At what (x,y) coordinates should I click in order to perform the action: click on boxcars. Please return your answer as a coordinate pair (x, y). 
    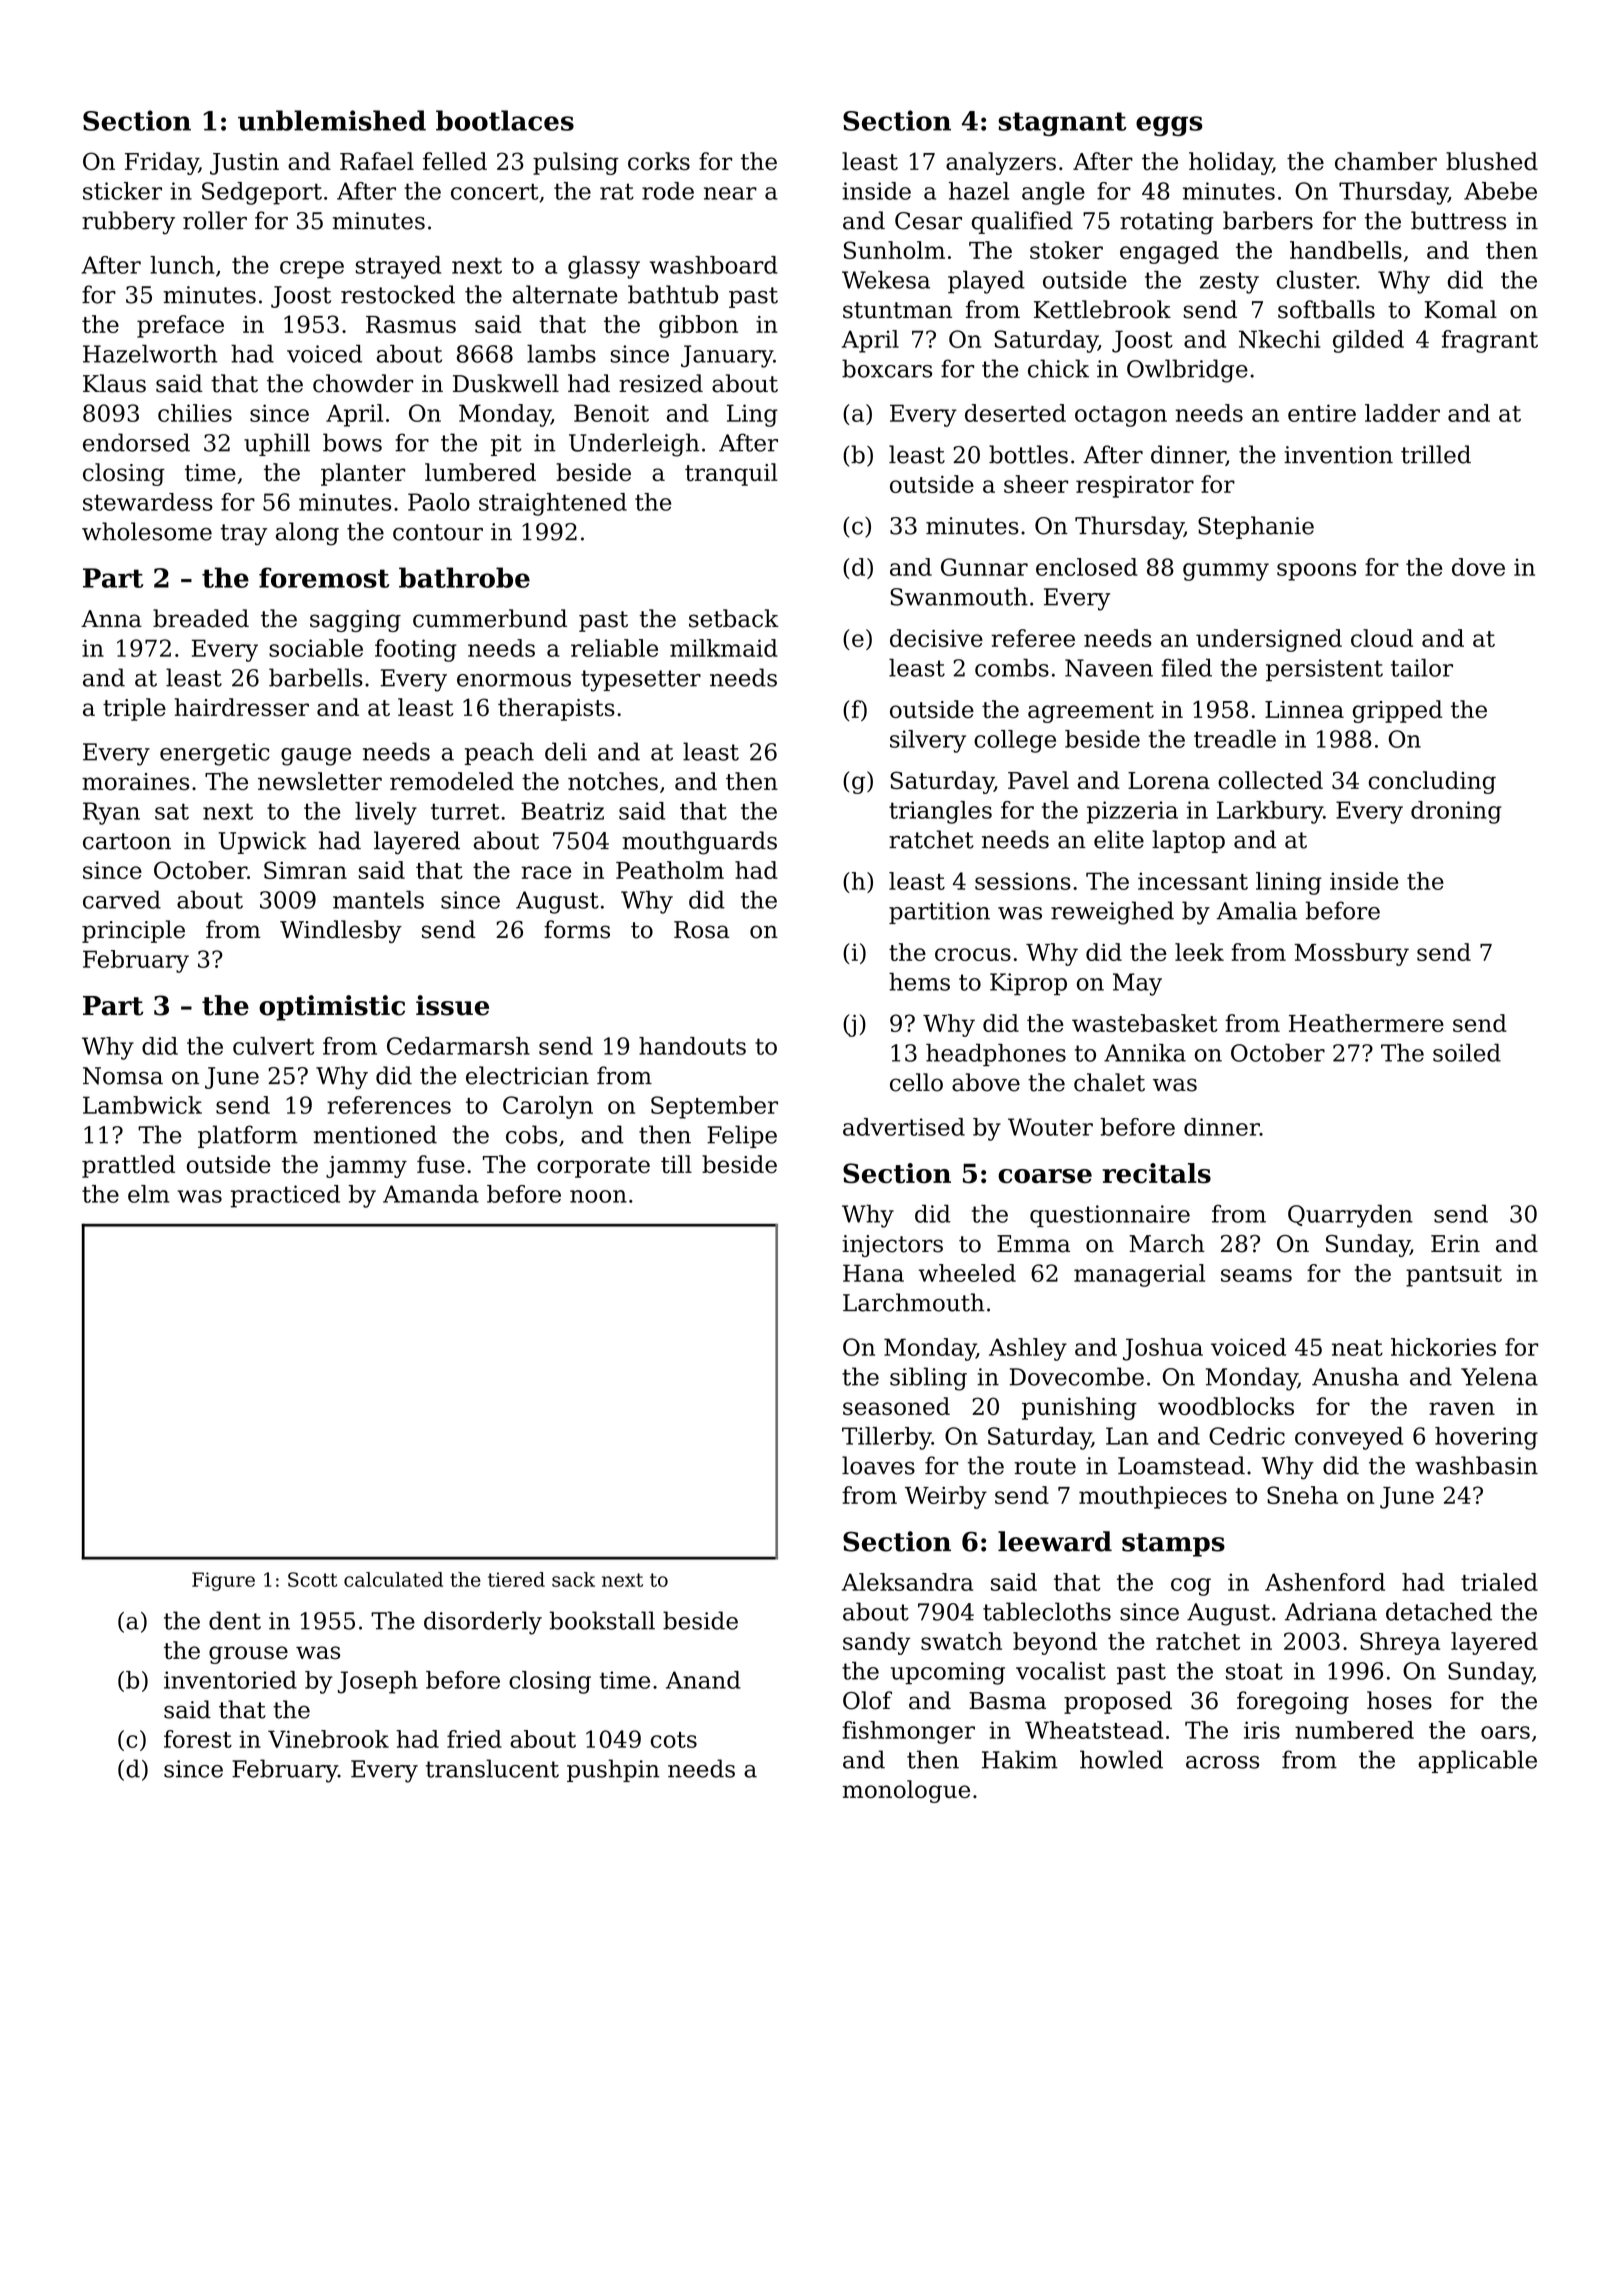
    Looking at the image, I should click on (887, 368).
